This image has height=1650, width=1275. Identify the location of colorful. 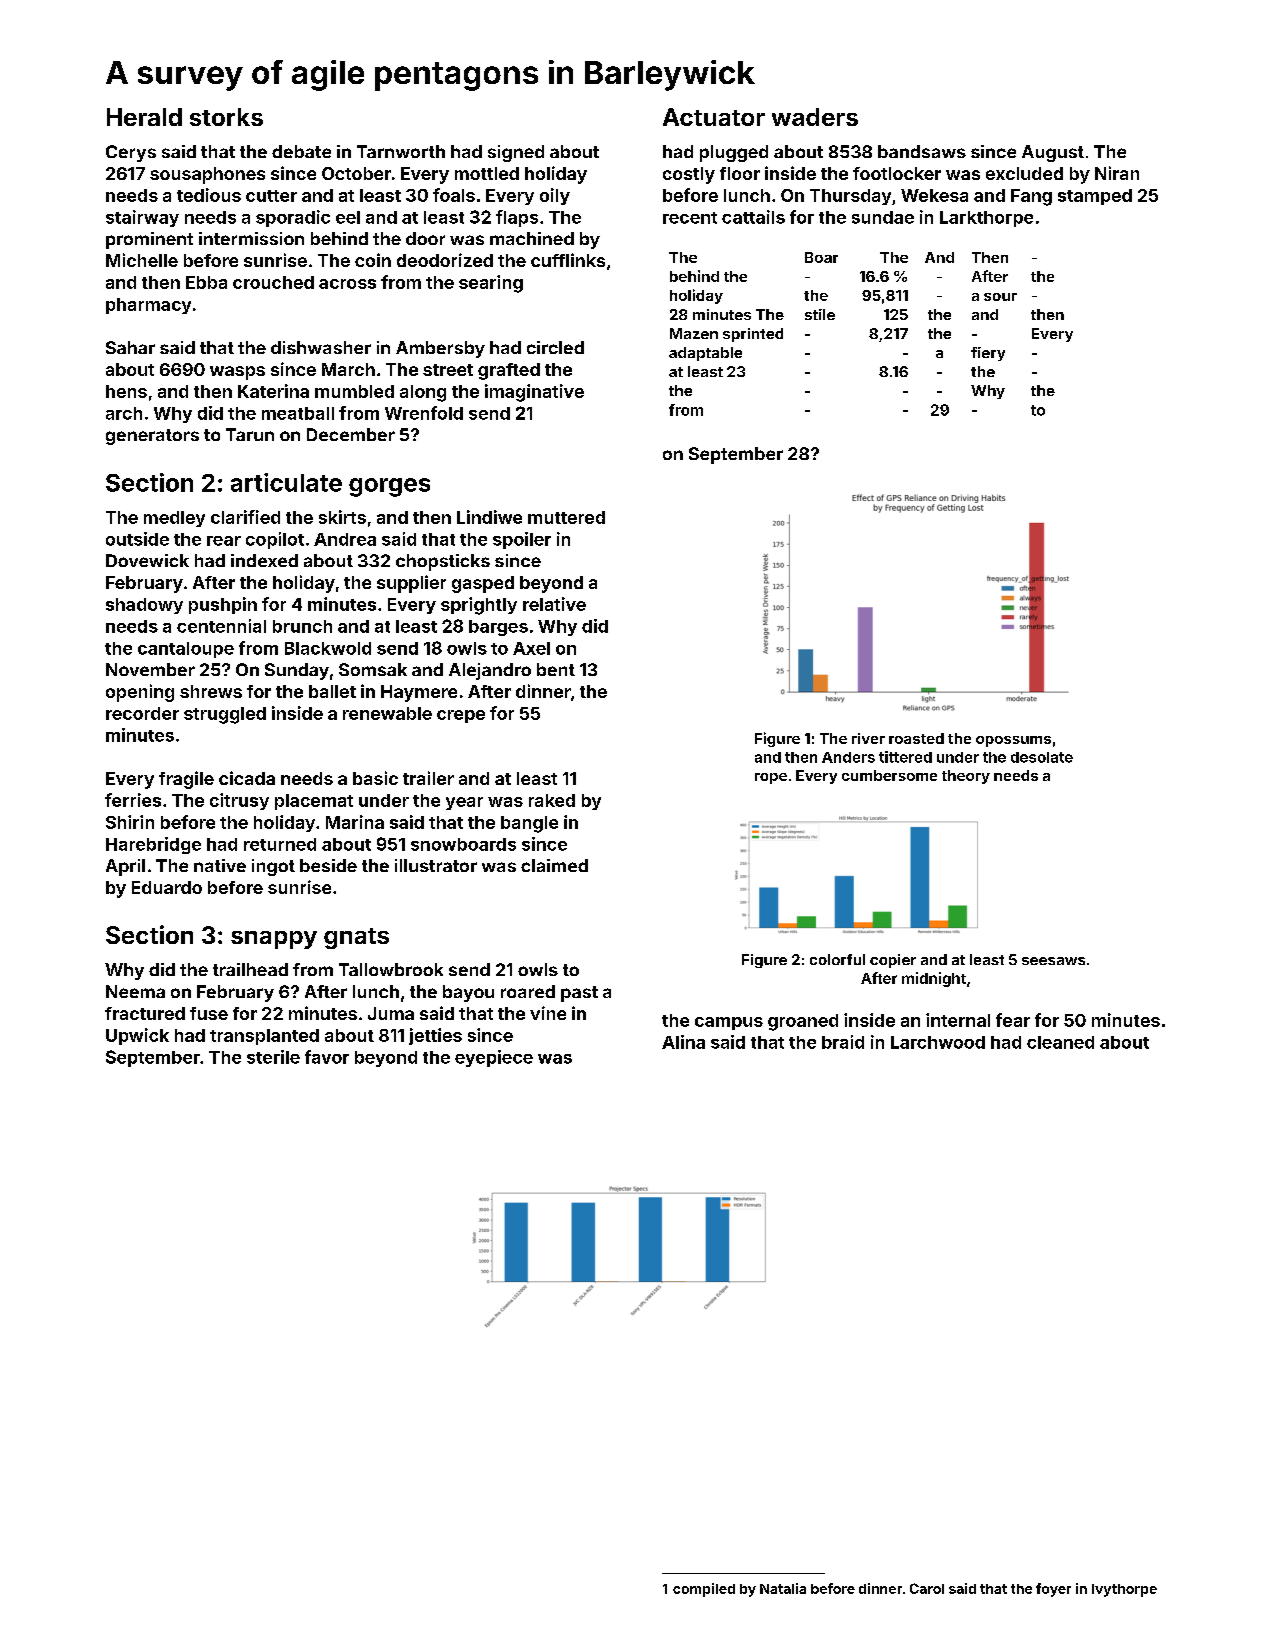
(837, 959).
